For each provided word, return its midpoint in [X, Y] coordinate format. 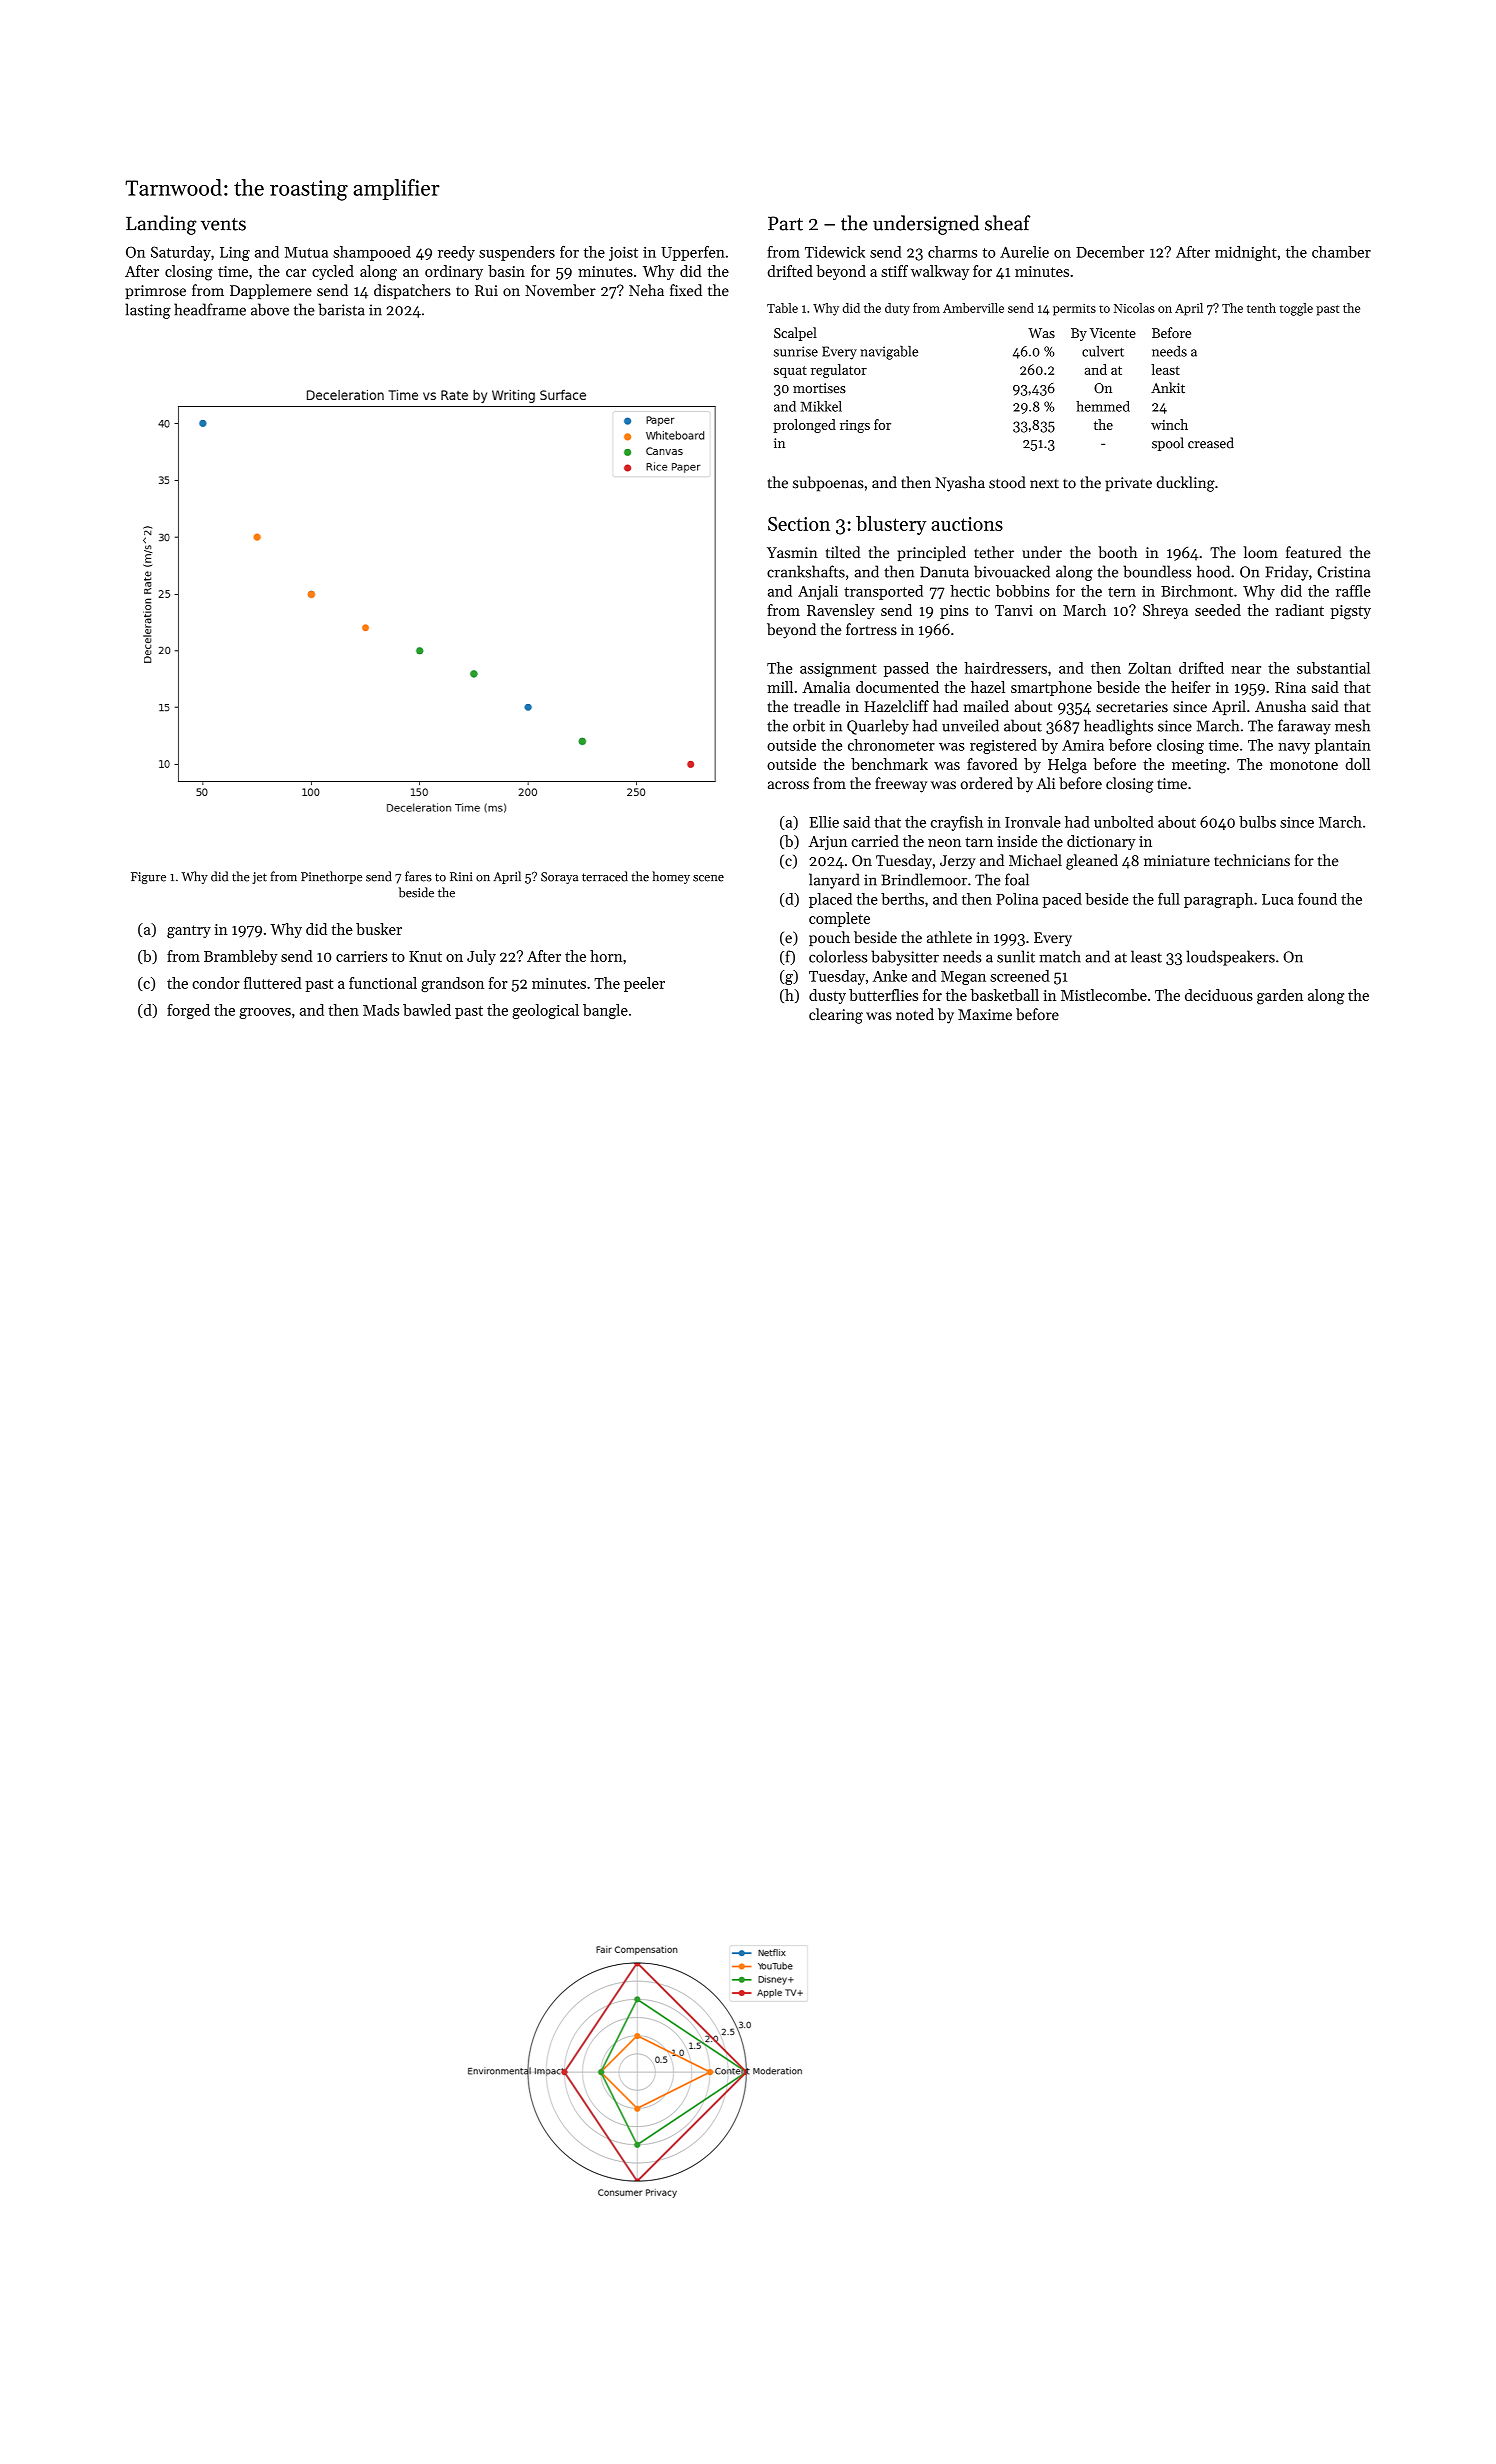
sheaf [1007, 223]
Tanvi [1014, 610]
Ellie [824, 822]
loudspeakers [1230, 958]
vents [223, 224]
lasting [148, 311]
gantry [189, 932]
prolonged [804, 426]
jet [259, 878]
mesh [1352, 725]
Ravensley [841, 611]
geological [545, 1011]
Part [785, 223]
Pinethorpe [331, 877]
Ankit [1168, 387]
